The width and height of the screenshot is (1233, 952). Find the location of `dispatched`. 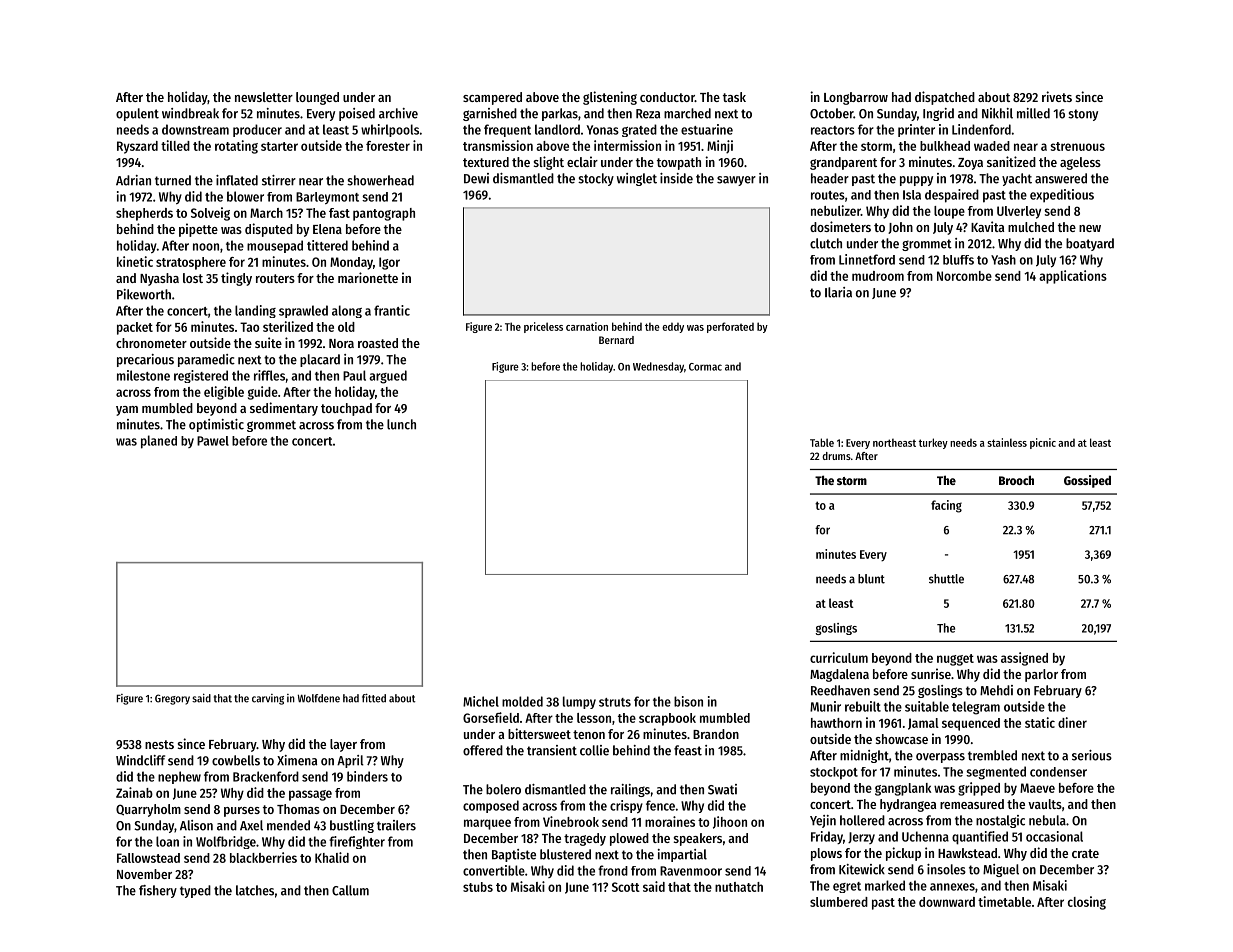

dispatched is located at coordinates (945, 98).
